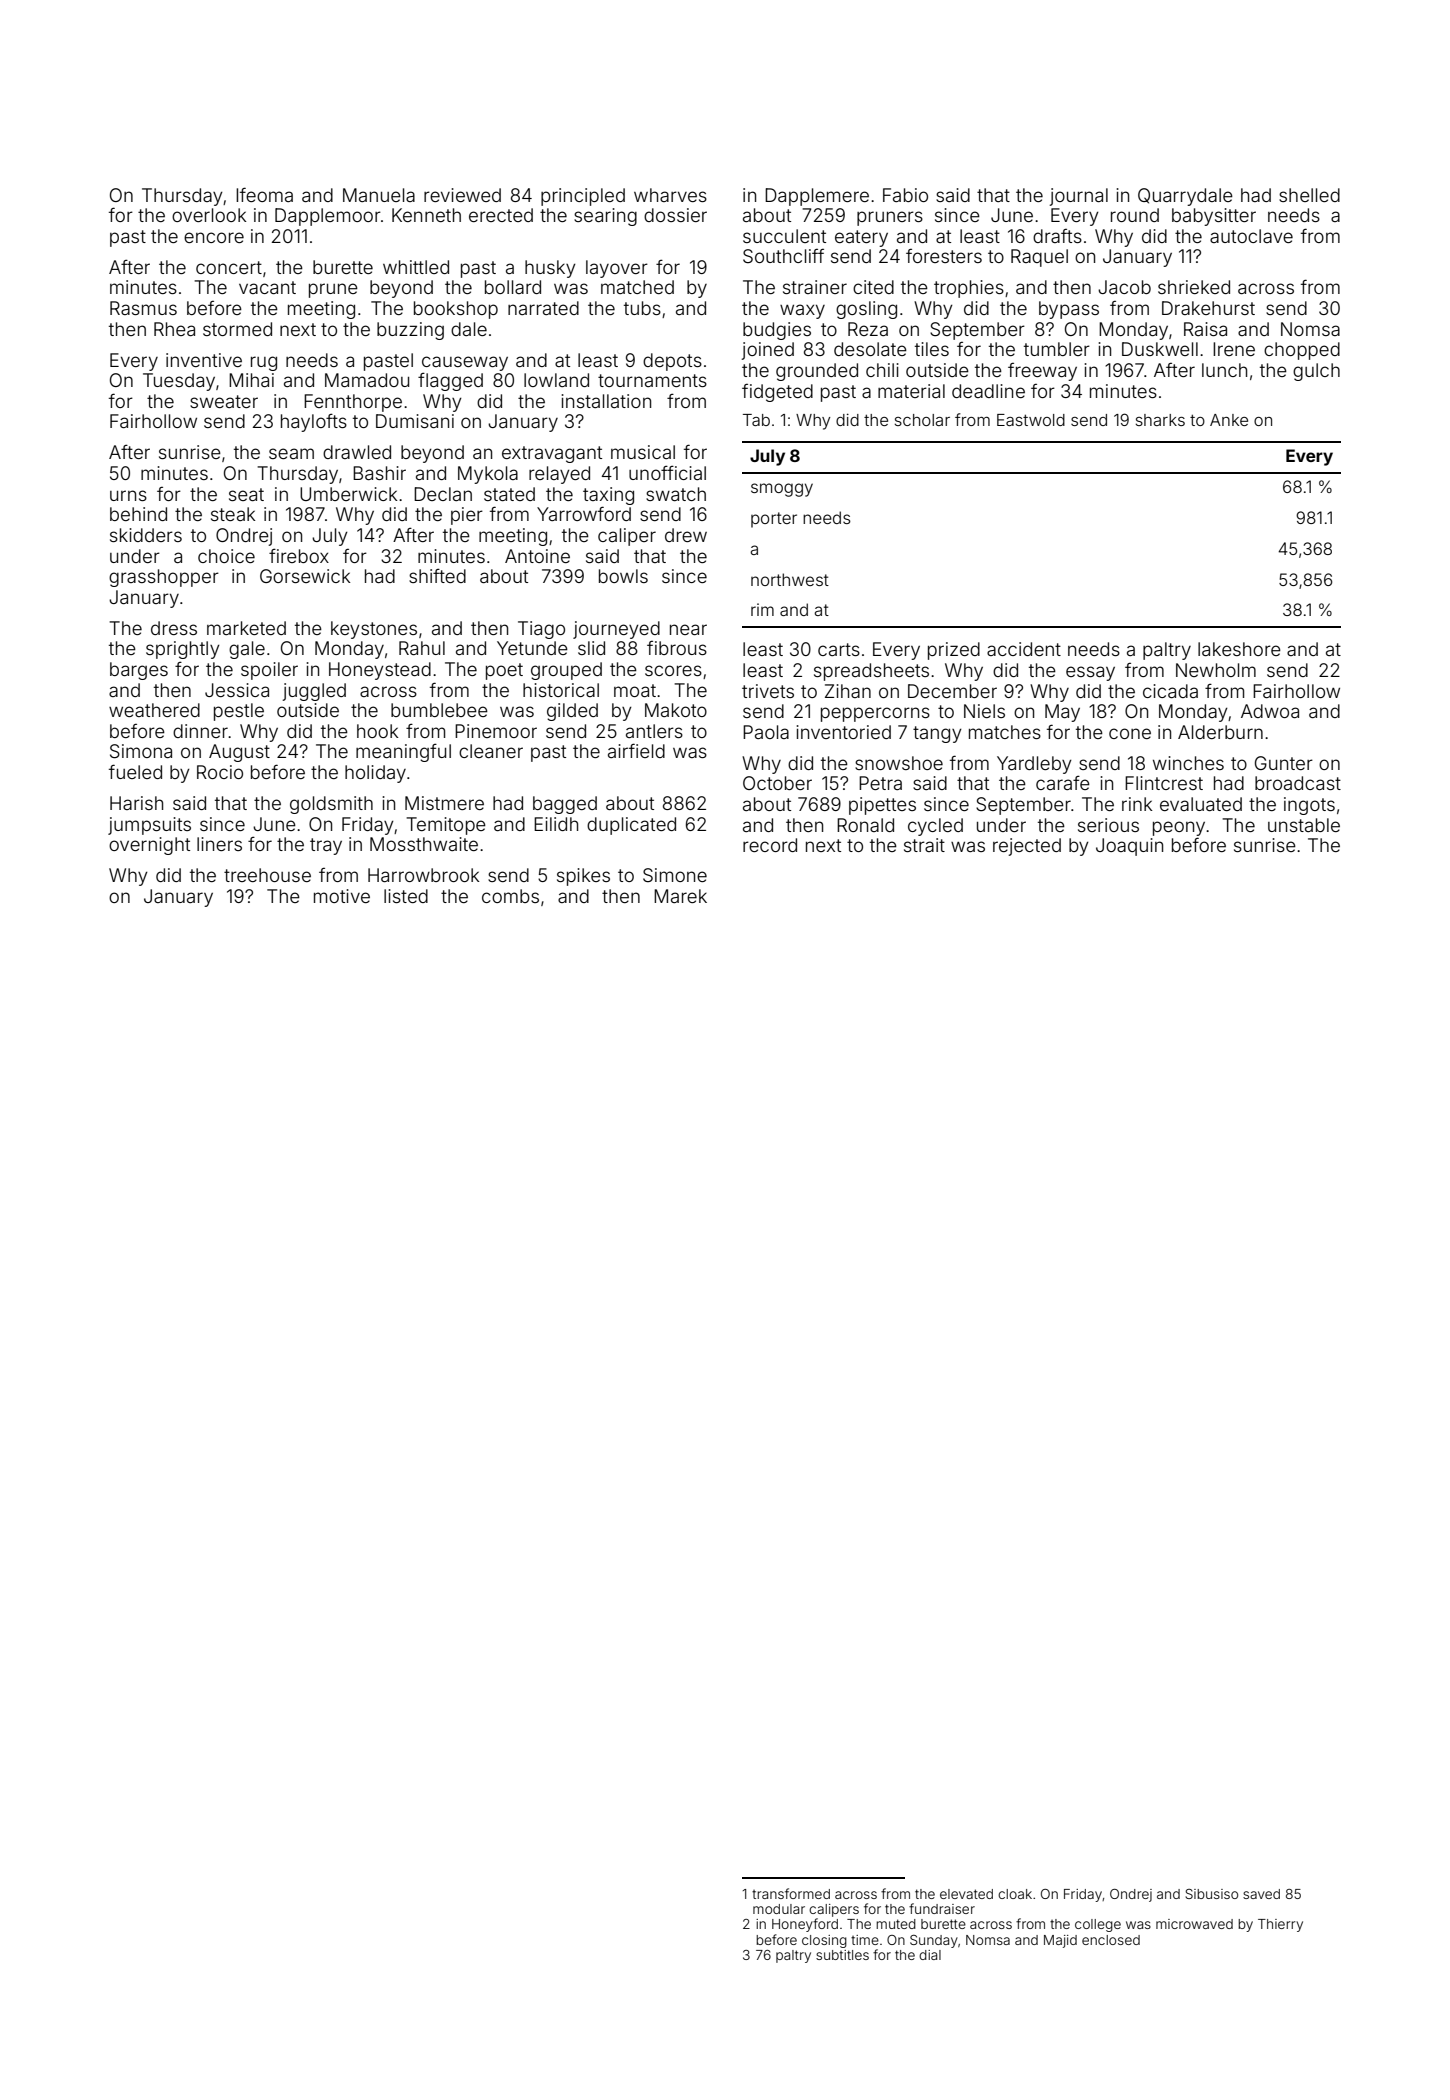  Describe the element at coordinates (424, 844) in the document. I see `Mossthwaite` at that location.
